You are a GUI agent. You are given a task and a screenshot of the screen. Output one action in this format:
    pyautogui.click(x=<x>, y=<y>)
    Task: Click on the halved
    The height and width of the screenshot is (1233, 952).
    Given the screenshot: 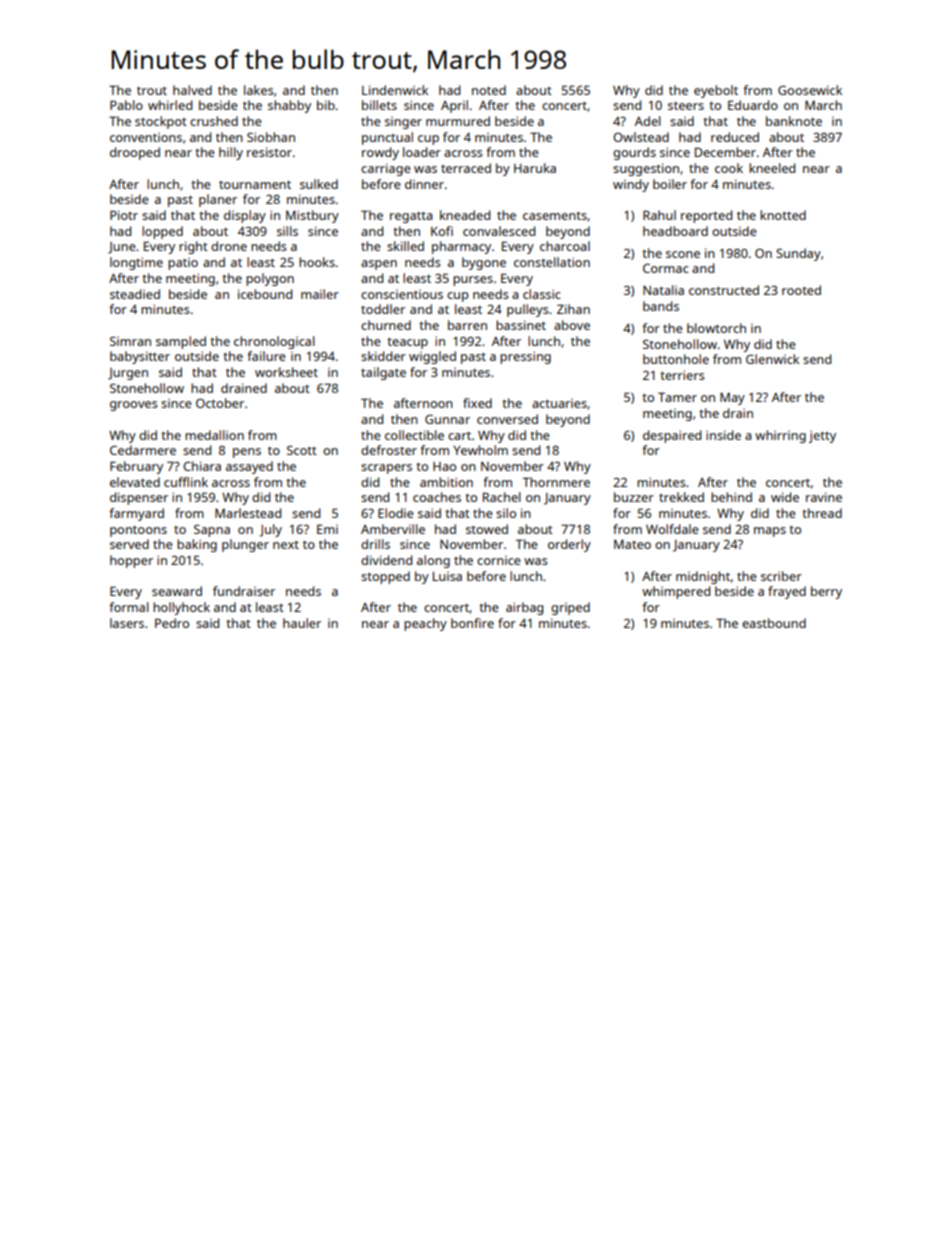 What is the action you would take?
    pyautogui.click(x=192, y=90)
